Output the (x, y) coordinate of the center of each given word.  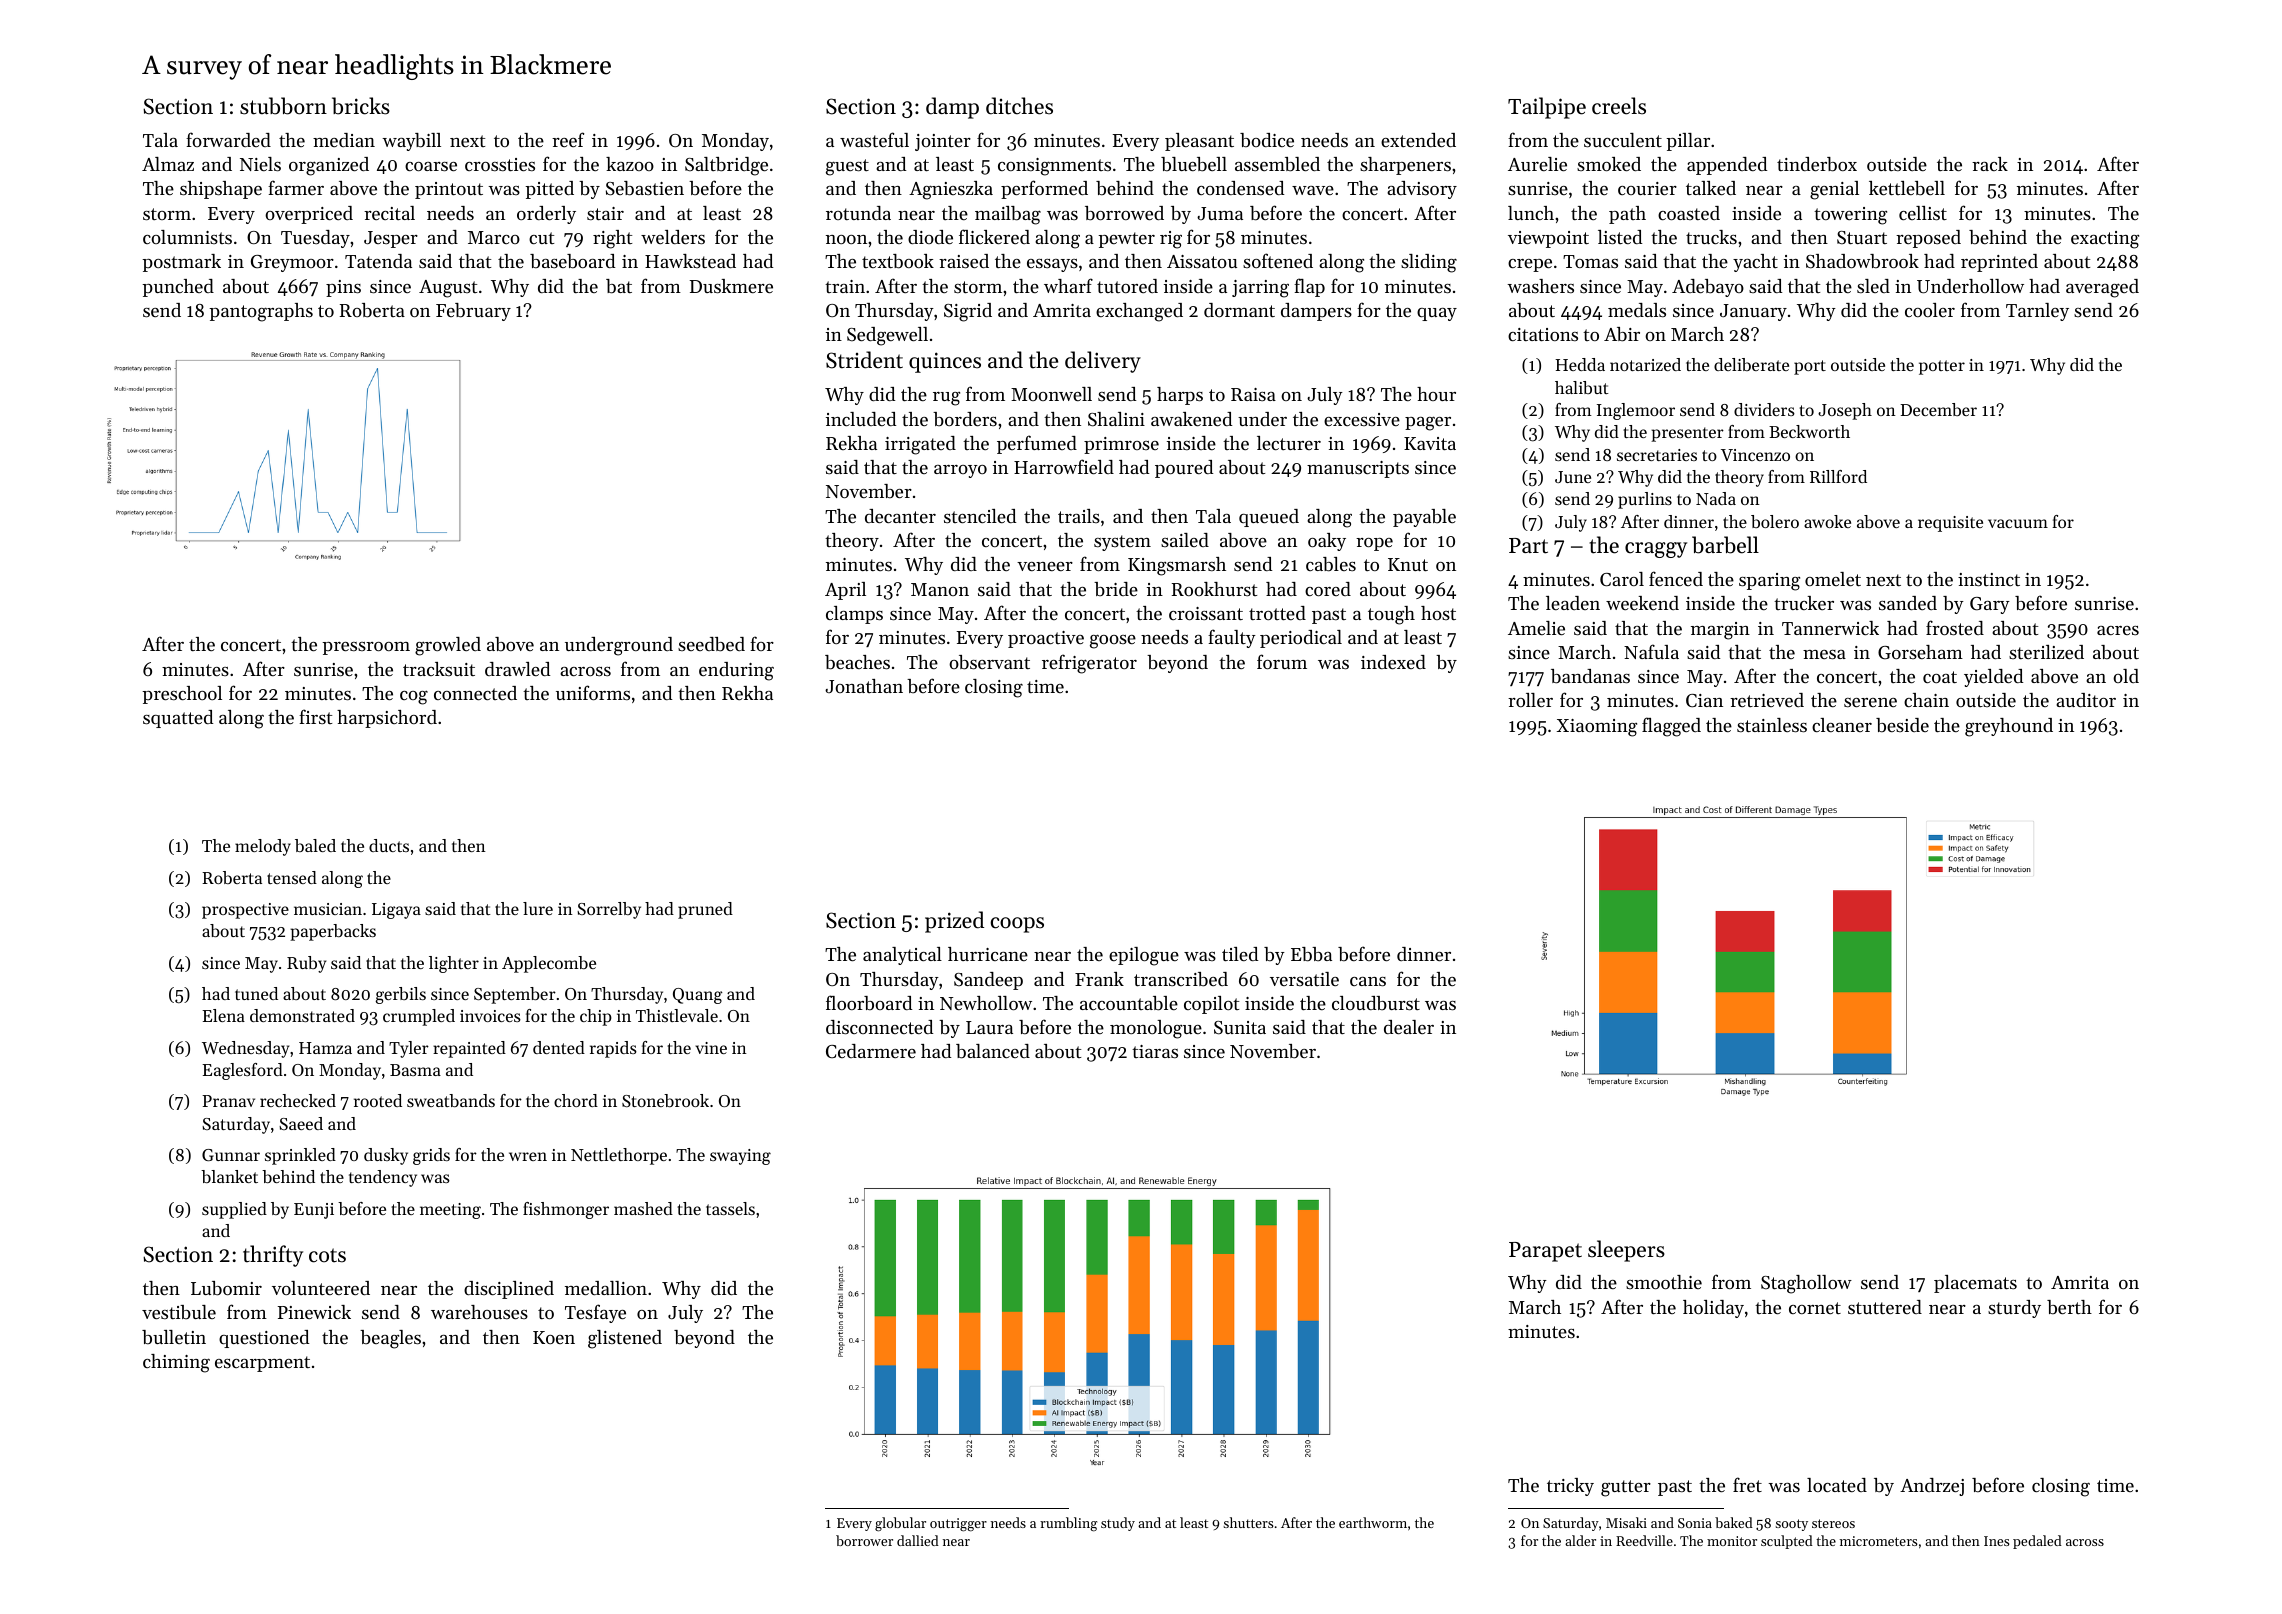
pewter (1126, 240)
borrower (864, 1540)
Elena (223, 1015)
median (344, 140)
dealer (1409, 1027)
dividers (1764, 409)
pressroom (366, 648)
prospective (245, 911)
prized (954, 922)
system (1122, 543)
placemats (1975, 1284)
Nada (1716, 498)
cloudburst (1376, 1003)
